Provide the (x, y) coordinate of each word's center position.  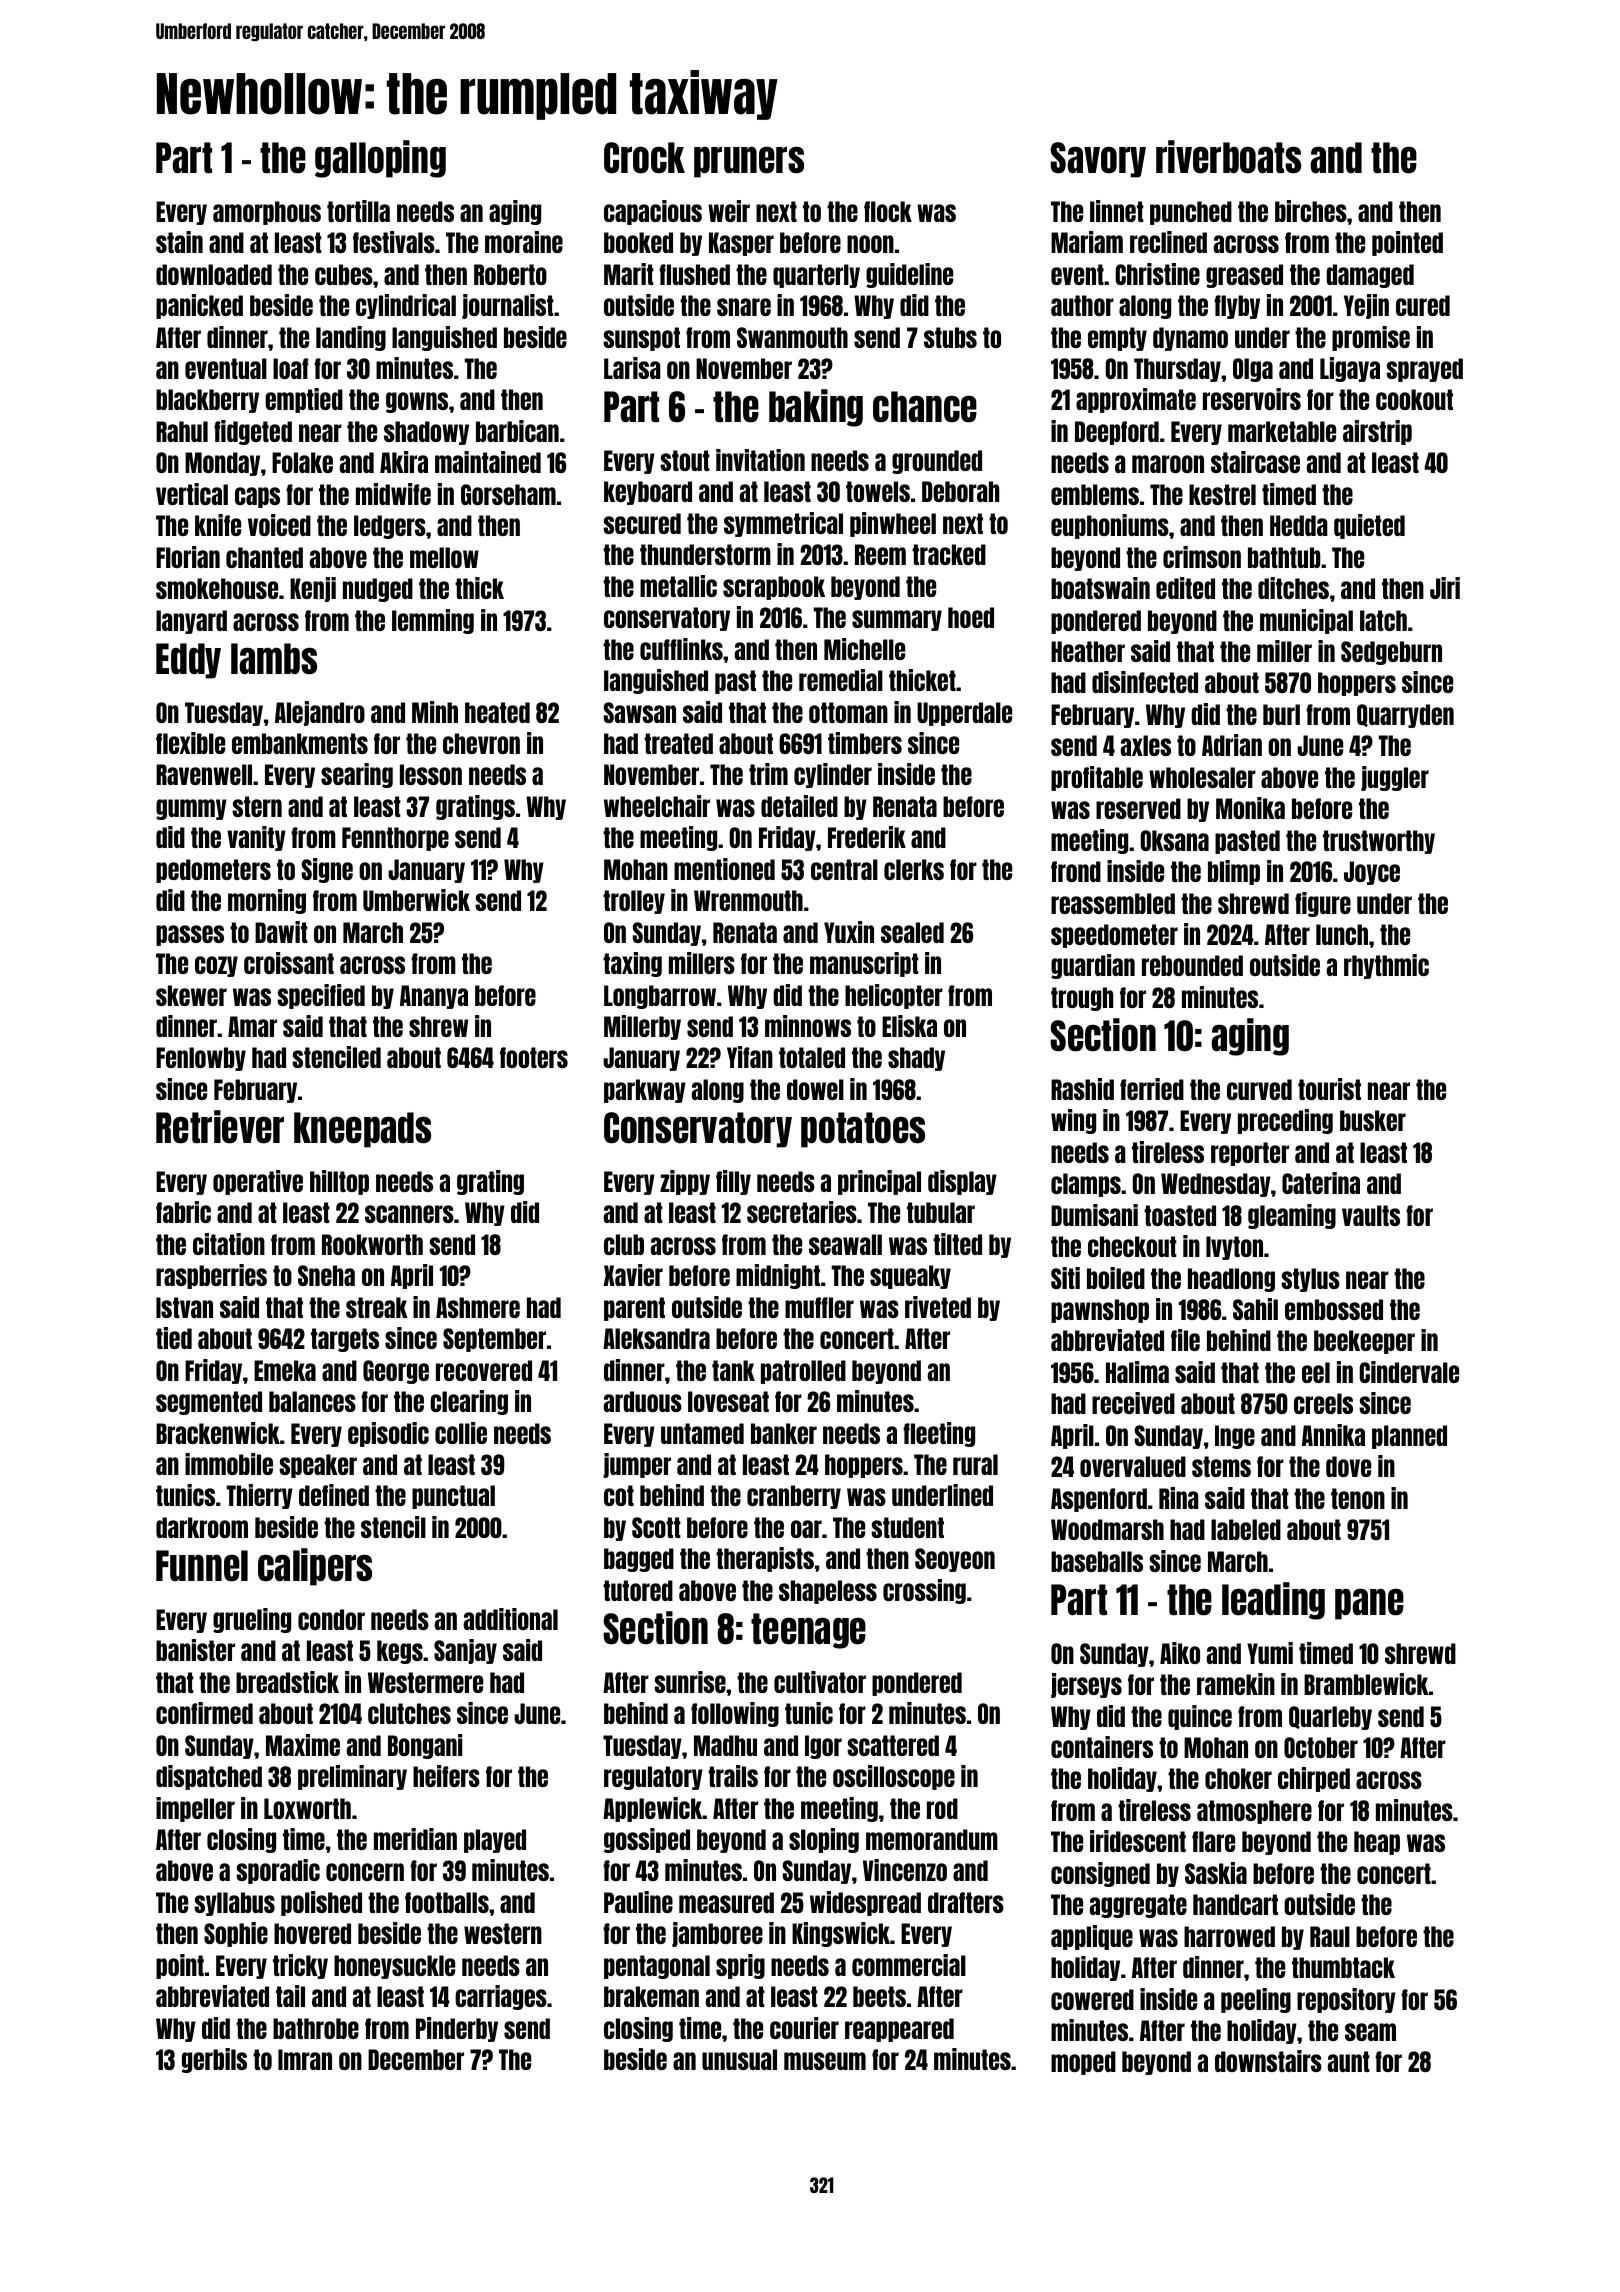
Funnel (202, 1566)
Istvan (184, 1307)
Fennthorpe (395, 839)
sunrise (690, 1682)
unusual (739, 2059)
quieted (1369, 526)
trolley (634, 902)
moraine (524, 242)
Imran (305, 2059)
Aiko (1180, 1653)
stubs (950, 337)
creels (1323, 1403)
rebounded (1192, 965)
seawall (845, 1244)
